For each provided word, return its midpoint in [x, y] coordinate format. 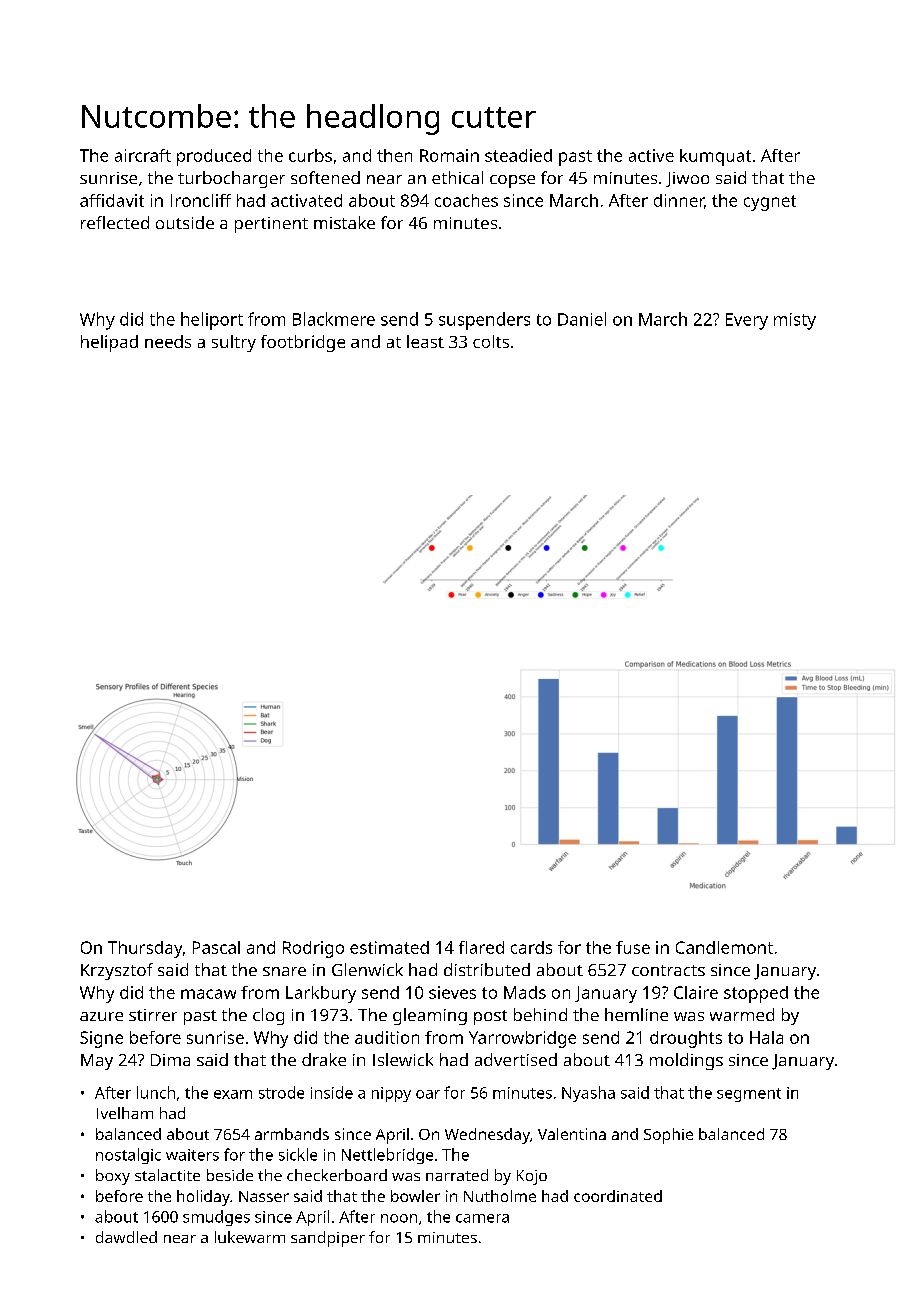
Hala [766, 1037]
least [425, 341]
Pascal [216, 947]
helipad [109, 343]
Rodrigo [313, 949]
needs [168, 341]
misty [795, 321]
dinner [679, 200]
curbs [310, 155]
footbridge [303, 343]
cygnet [770, 203]
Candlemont [724, 947]
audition [387, 1037]
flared [481, 947]
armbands [292, 1134]
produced [214, 157]
